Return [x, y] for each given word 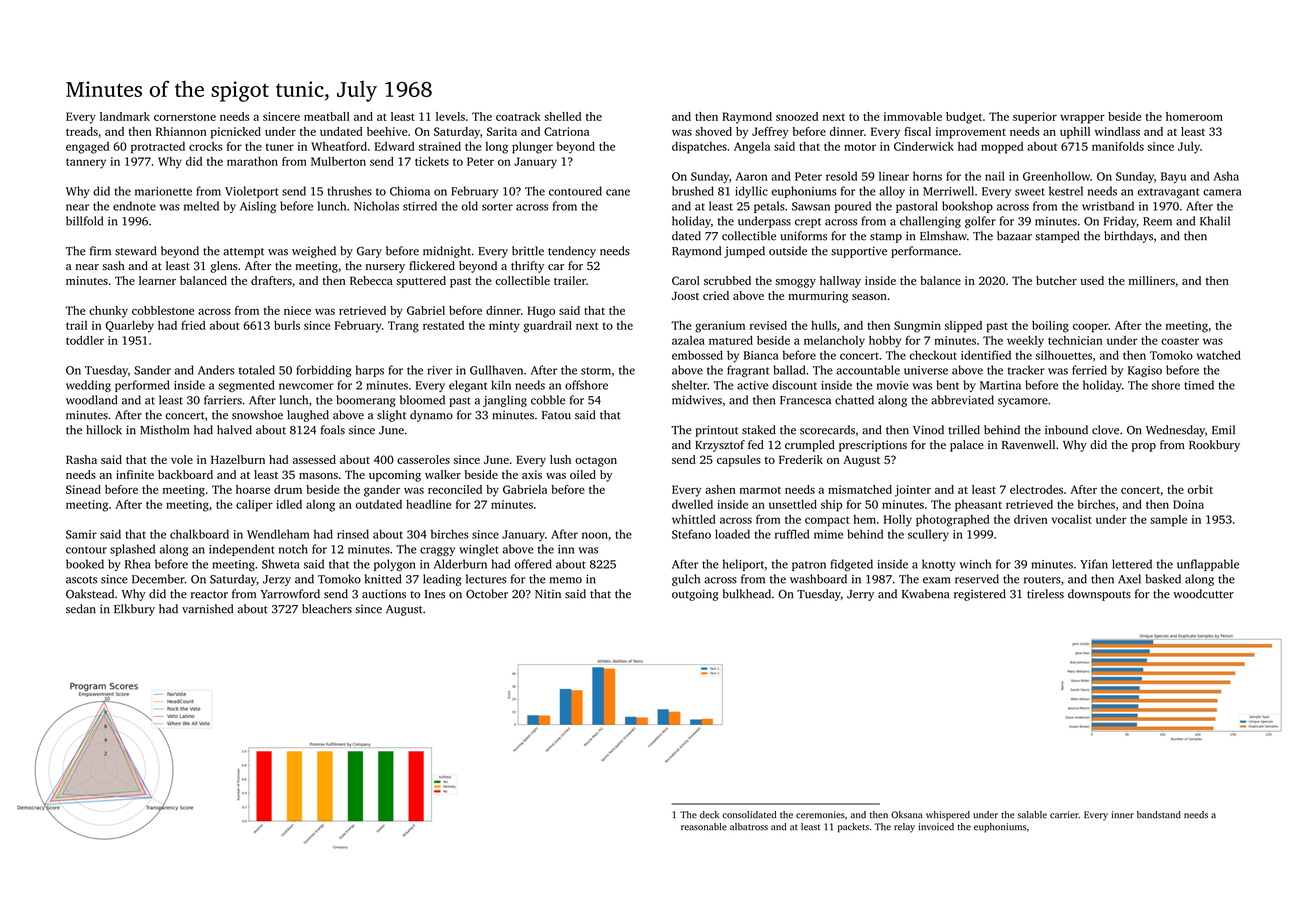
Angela [752, 148]
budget [964, 118]
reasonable [704, 827]
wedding [88, 386]
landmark [125, 116]
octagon [596, 462]
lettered [1132, 564]
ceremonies [820, 815]
